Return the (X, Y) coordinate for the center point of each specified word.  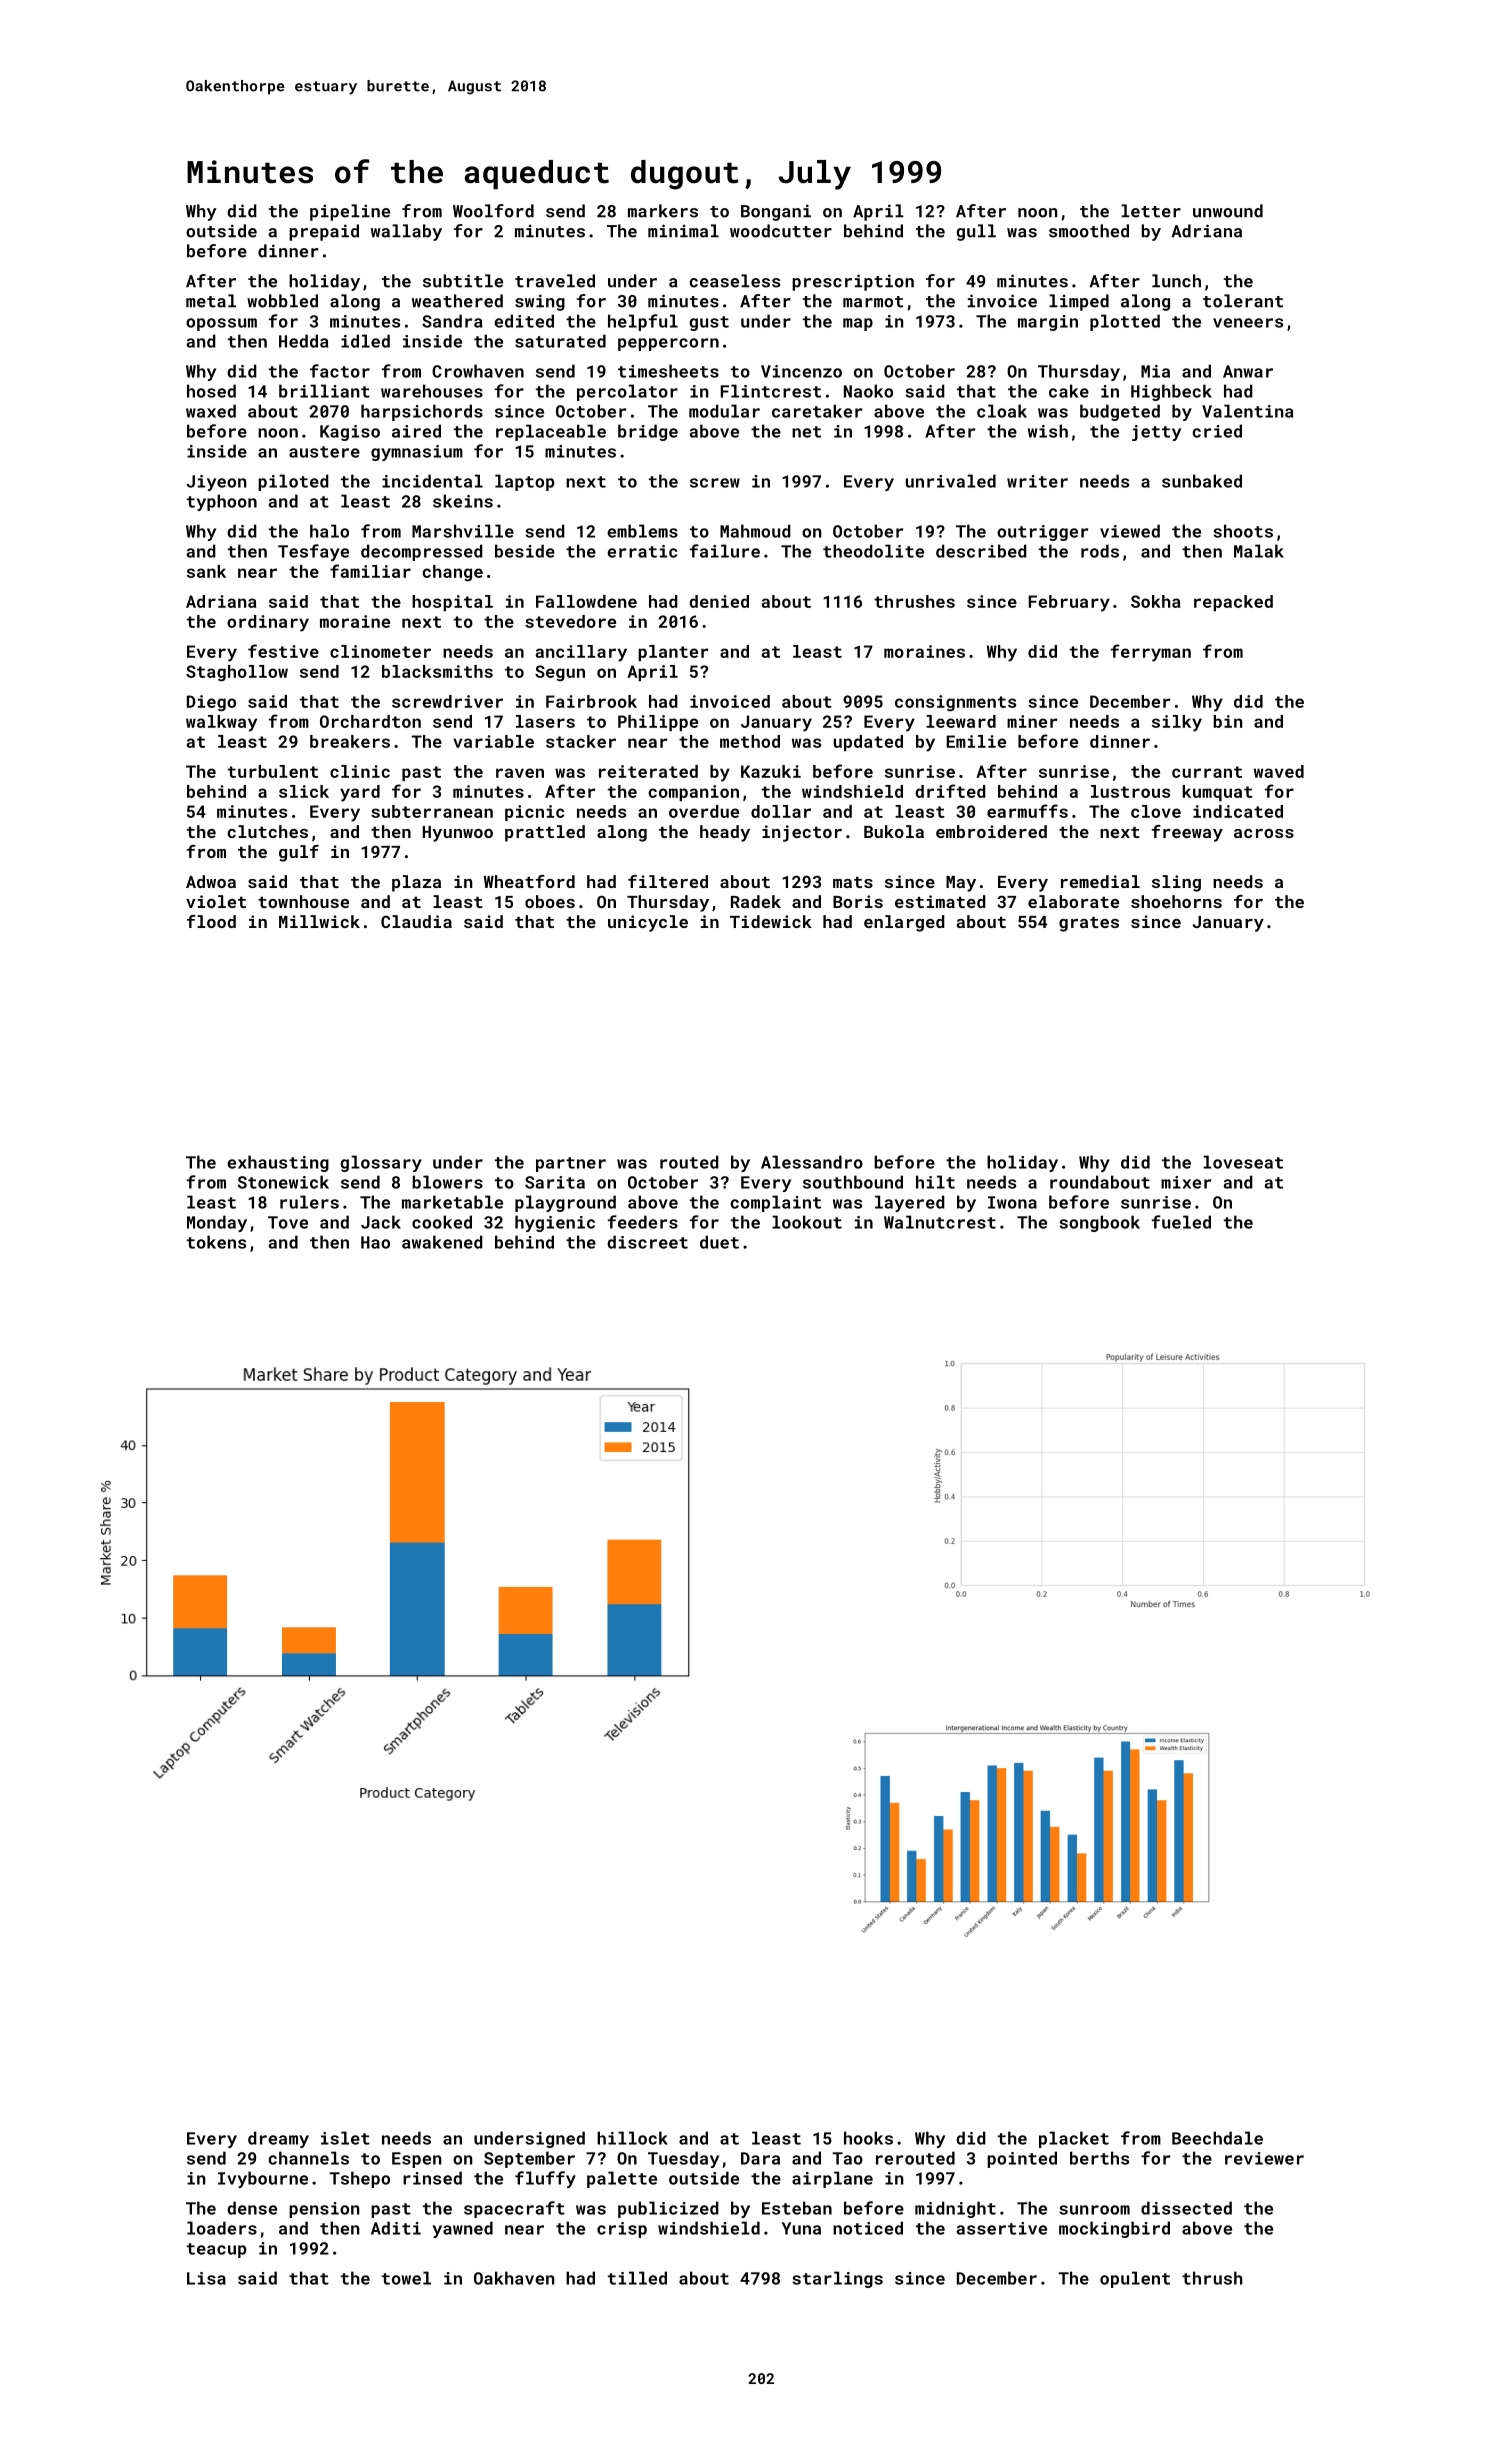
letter (1151, 211)
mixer (1186, 1182)
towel (406, 2278)
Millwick (319, 921)
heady (725, 833)
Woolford (493, 211)
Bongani (776, 212)
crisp (622, 2230)
